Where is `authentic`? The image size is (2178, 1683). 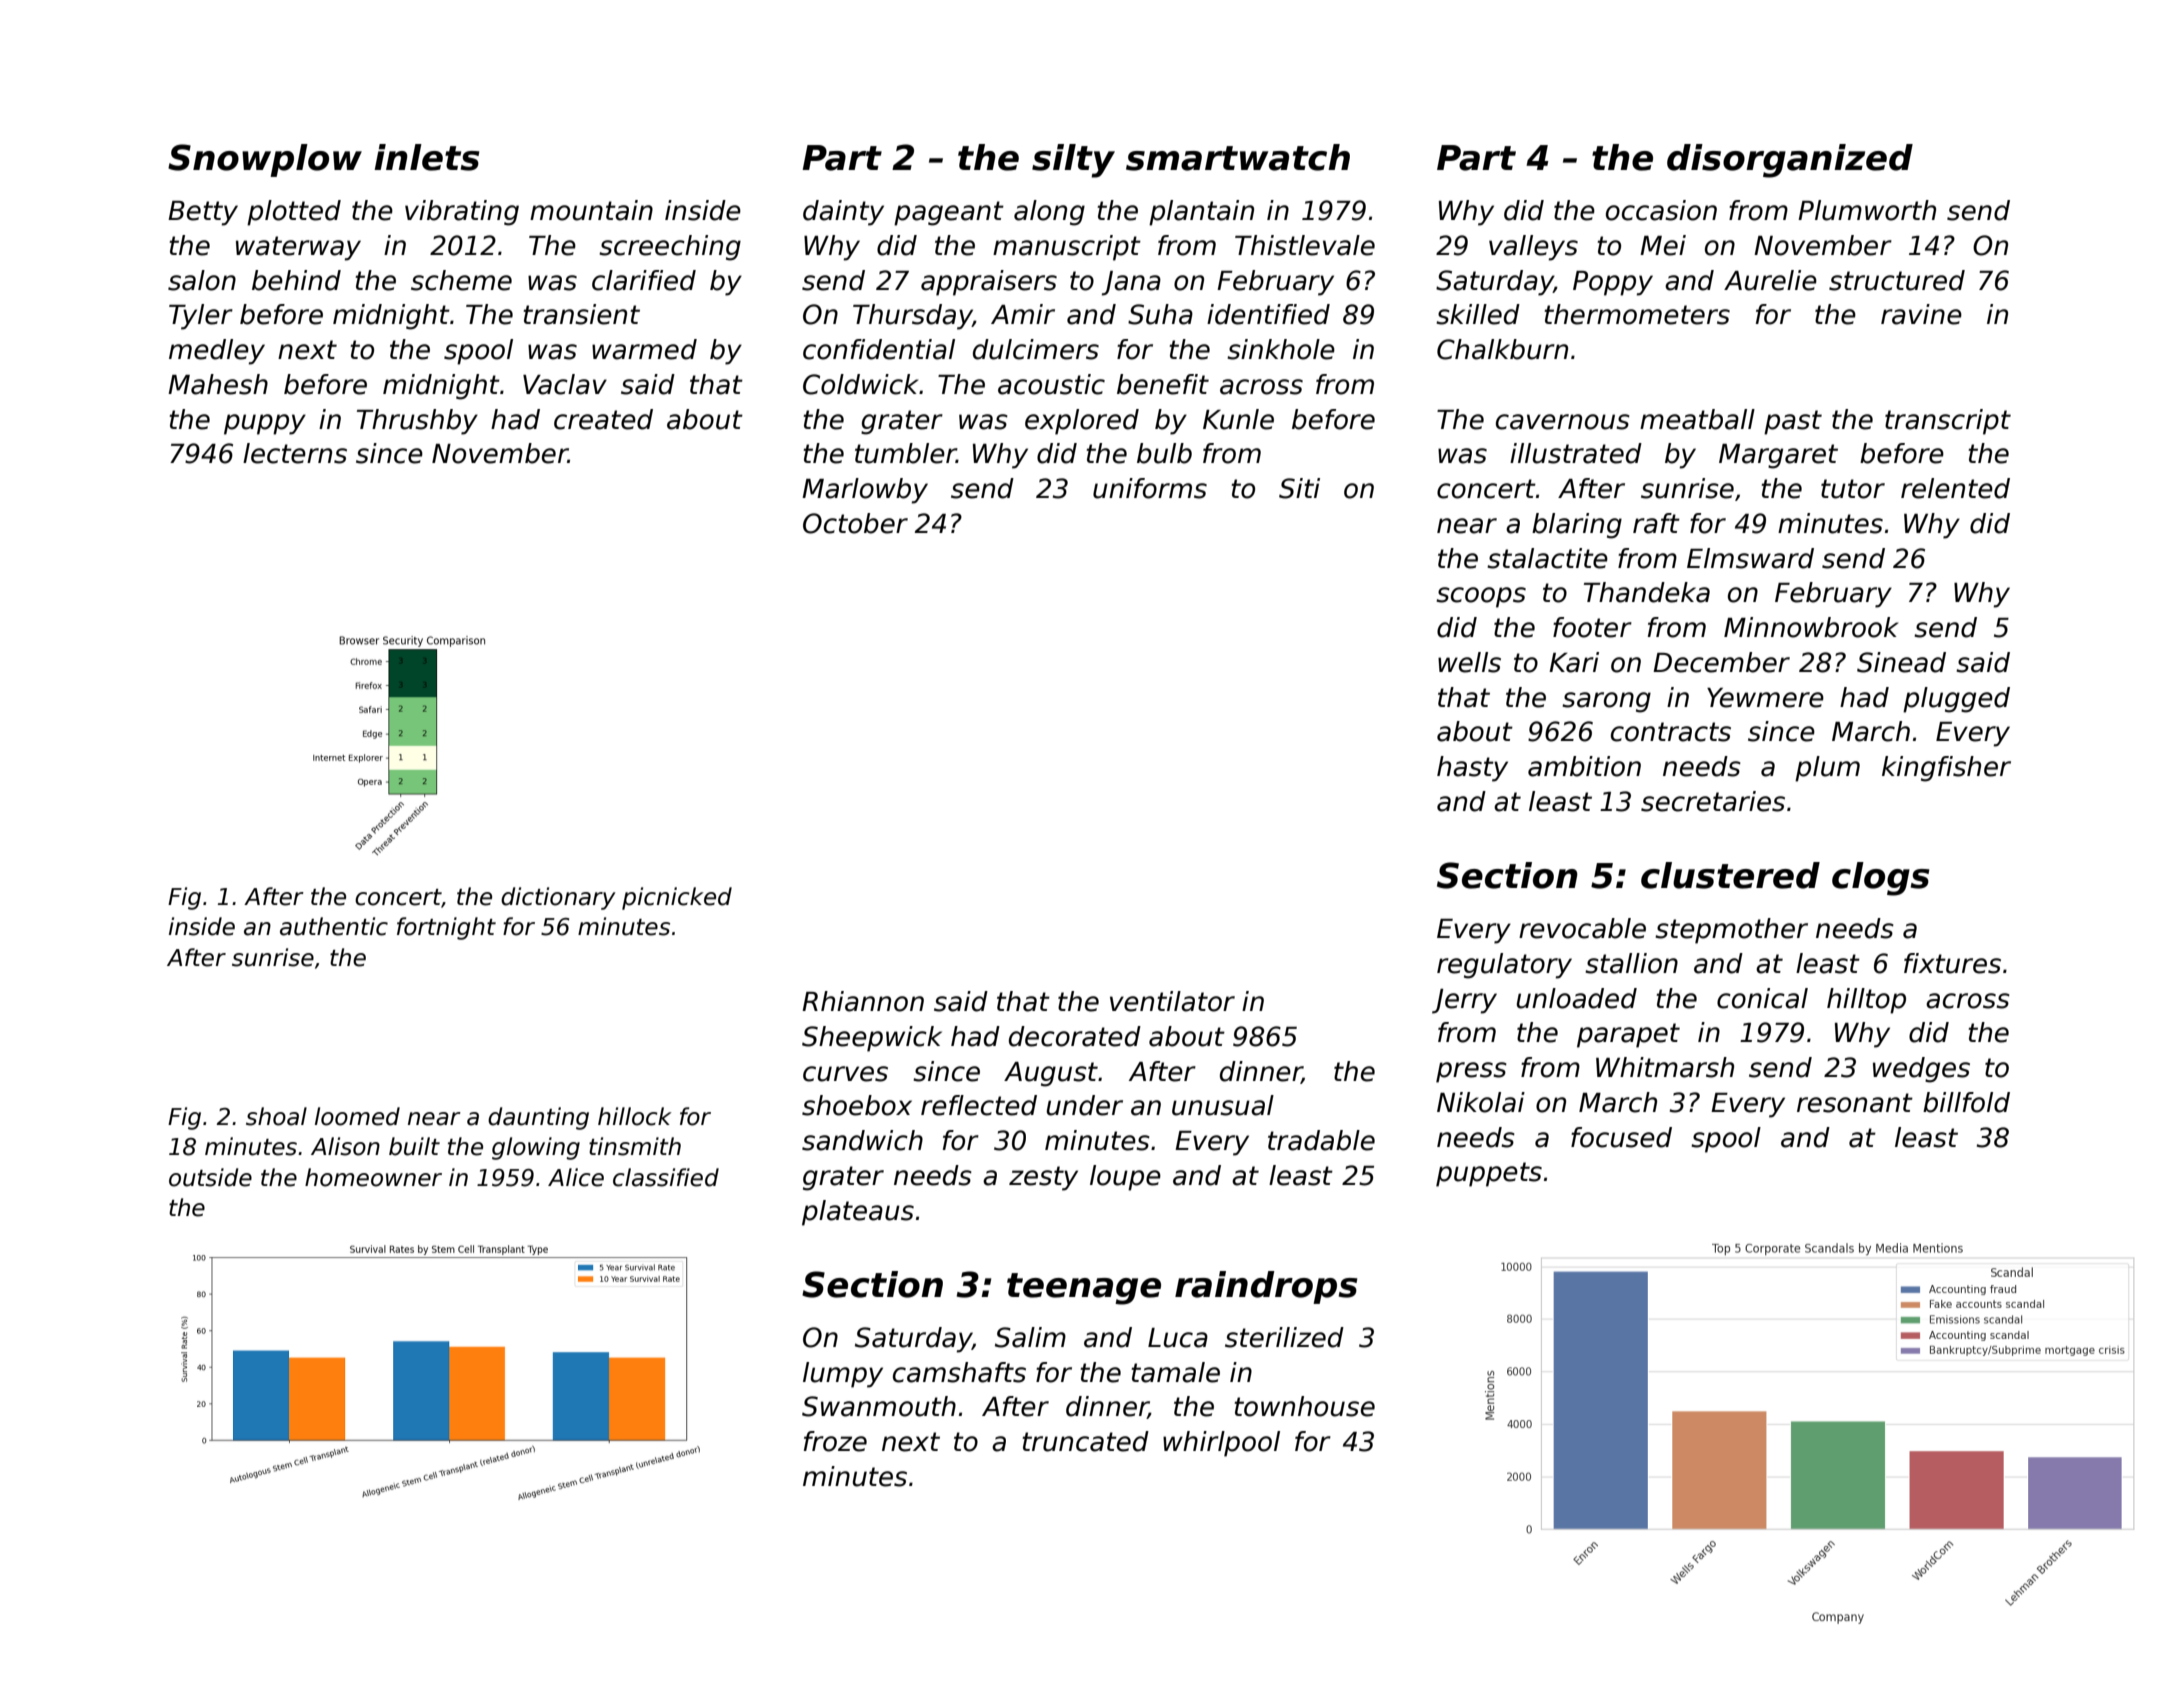
authentic is located at coordinates (334, 926).
